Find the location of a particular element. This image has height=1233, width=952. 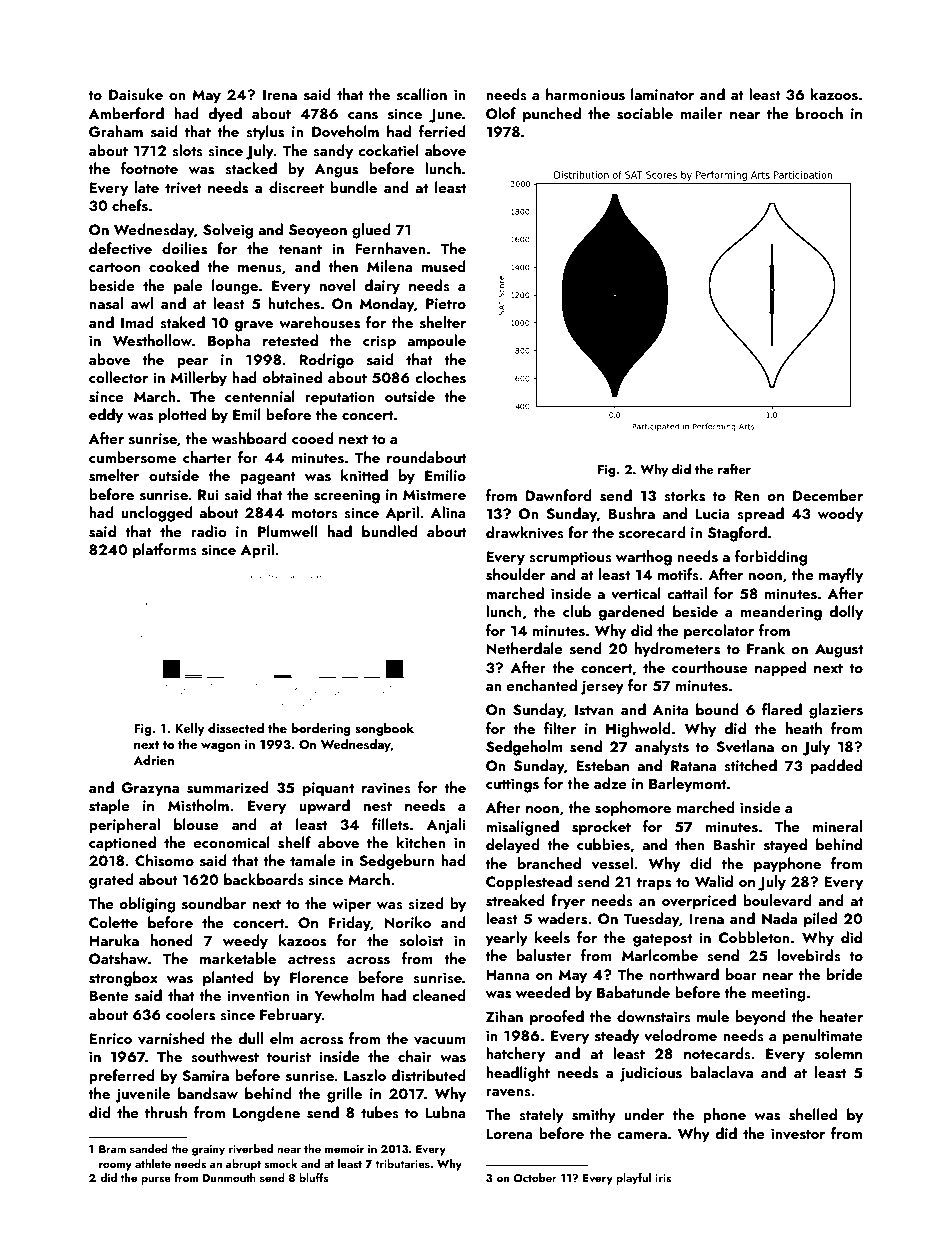

tributaries is located at coordinates (402, 1163).
